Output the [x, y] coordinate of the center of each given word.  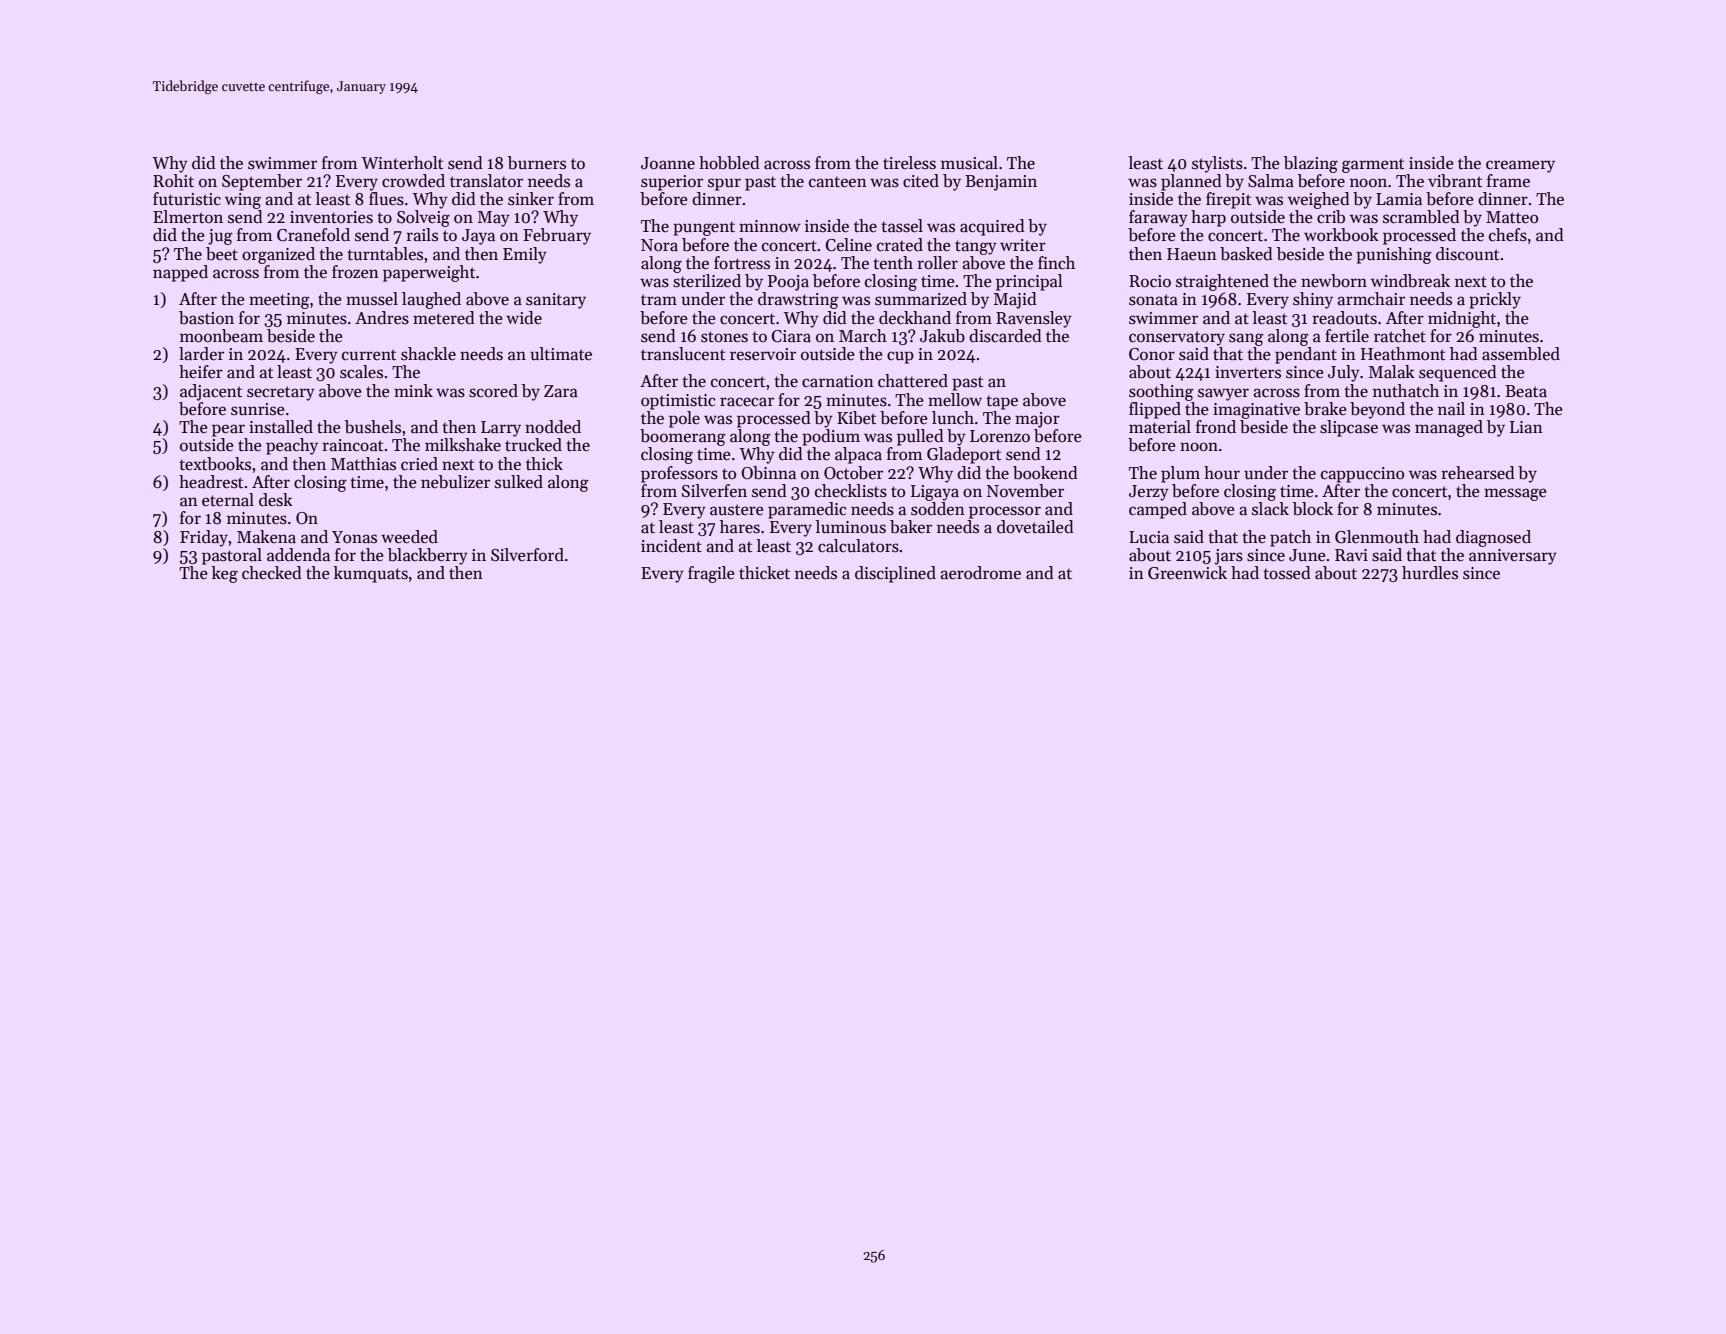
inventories [331, 217]
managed [1449, 428]
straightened [1222, 282]
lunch [953, 418]
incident [671, 546]
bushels [373, 427]
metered [444, 318]
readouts [1344, 318]
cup [900, 357]
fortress [742, 263]
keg [225, 574]
